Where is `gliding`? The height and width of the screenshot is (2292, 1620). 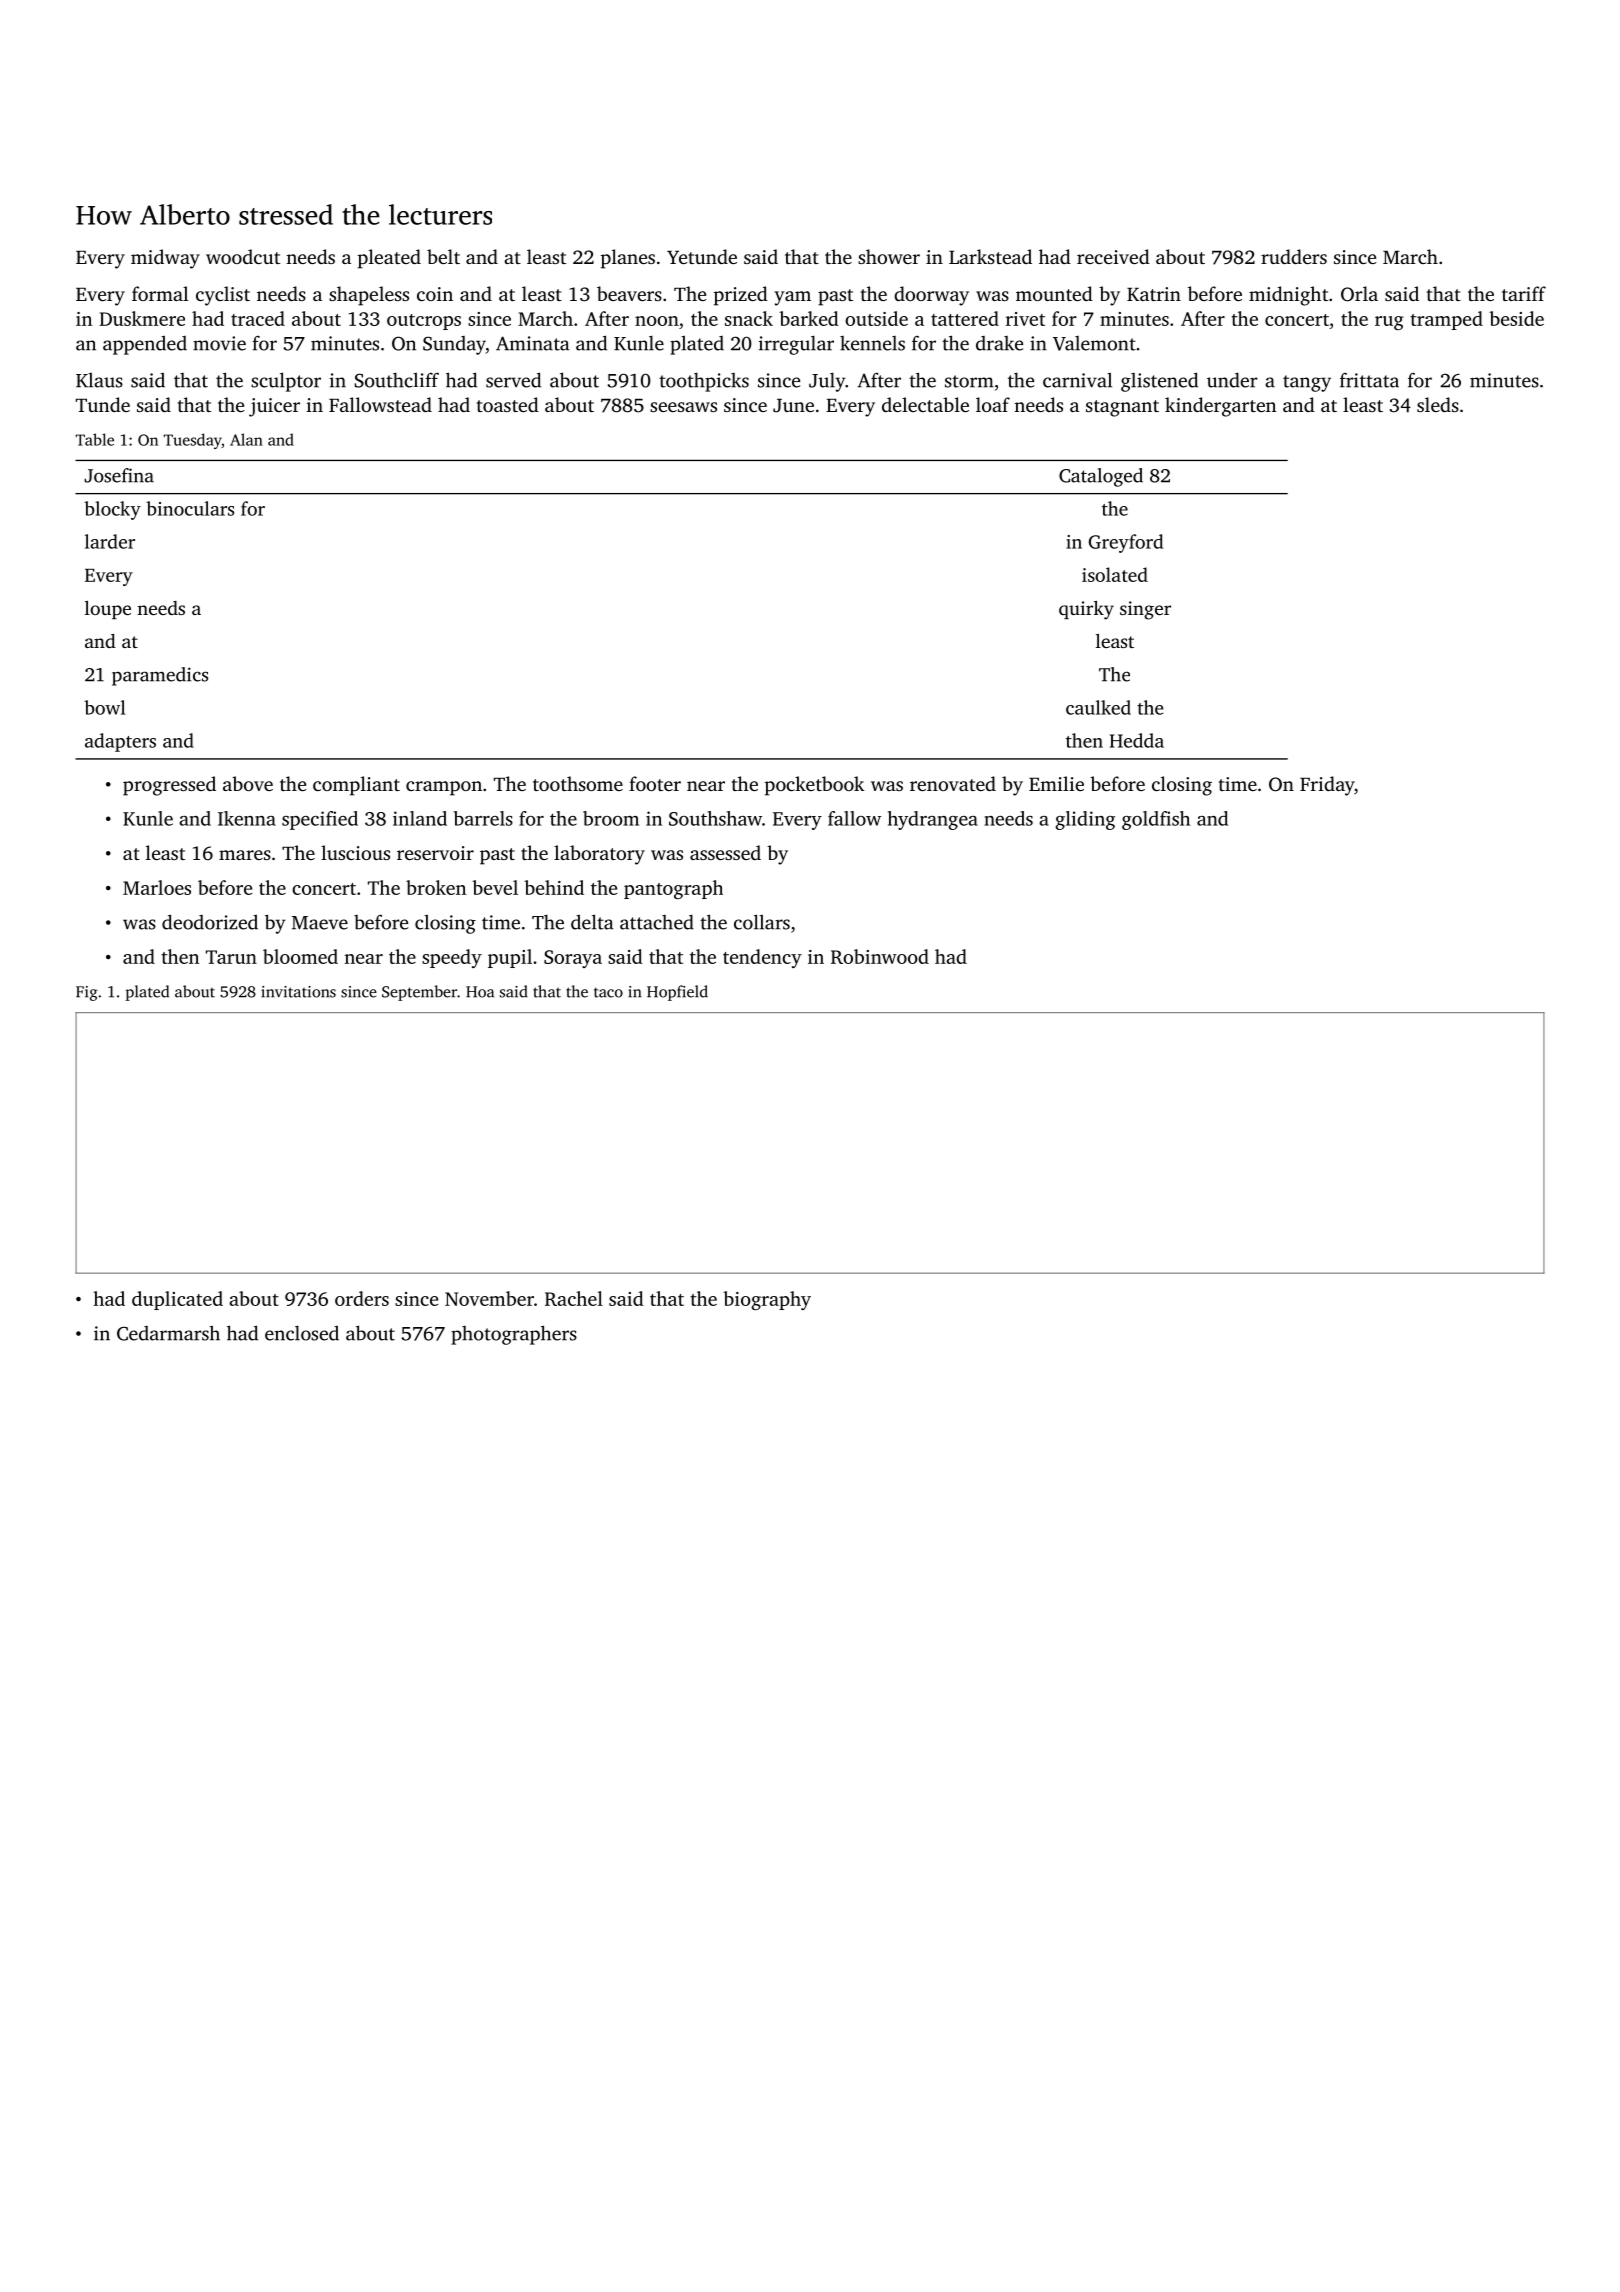
gliding is located at coordinates (1085, 820).
